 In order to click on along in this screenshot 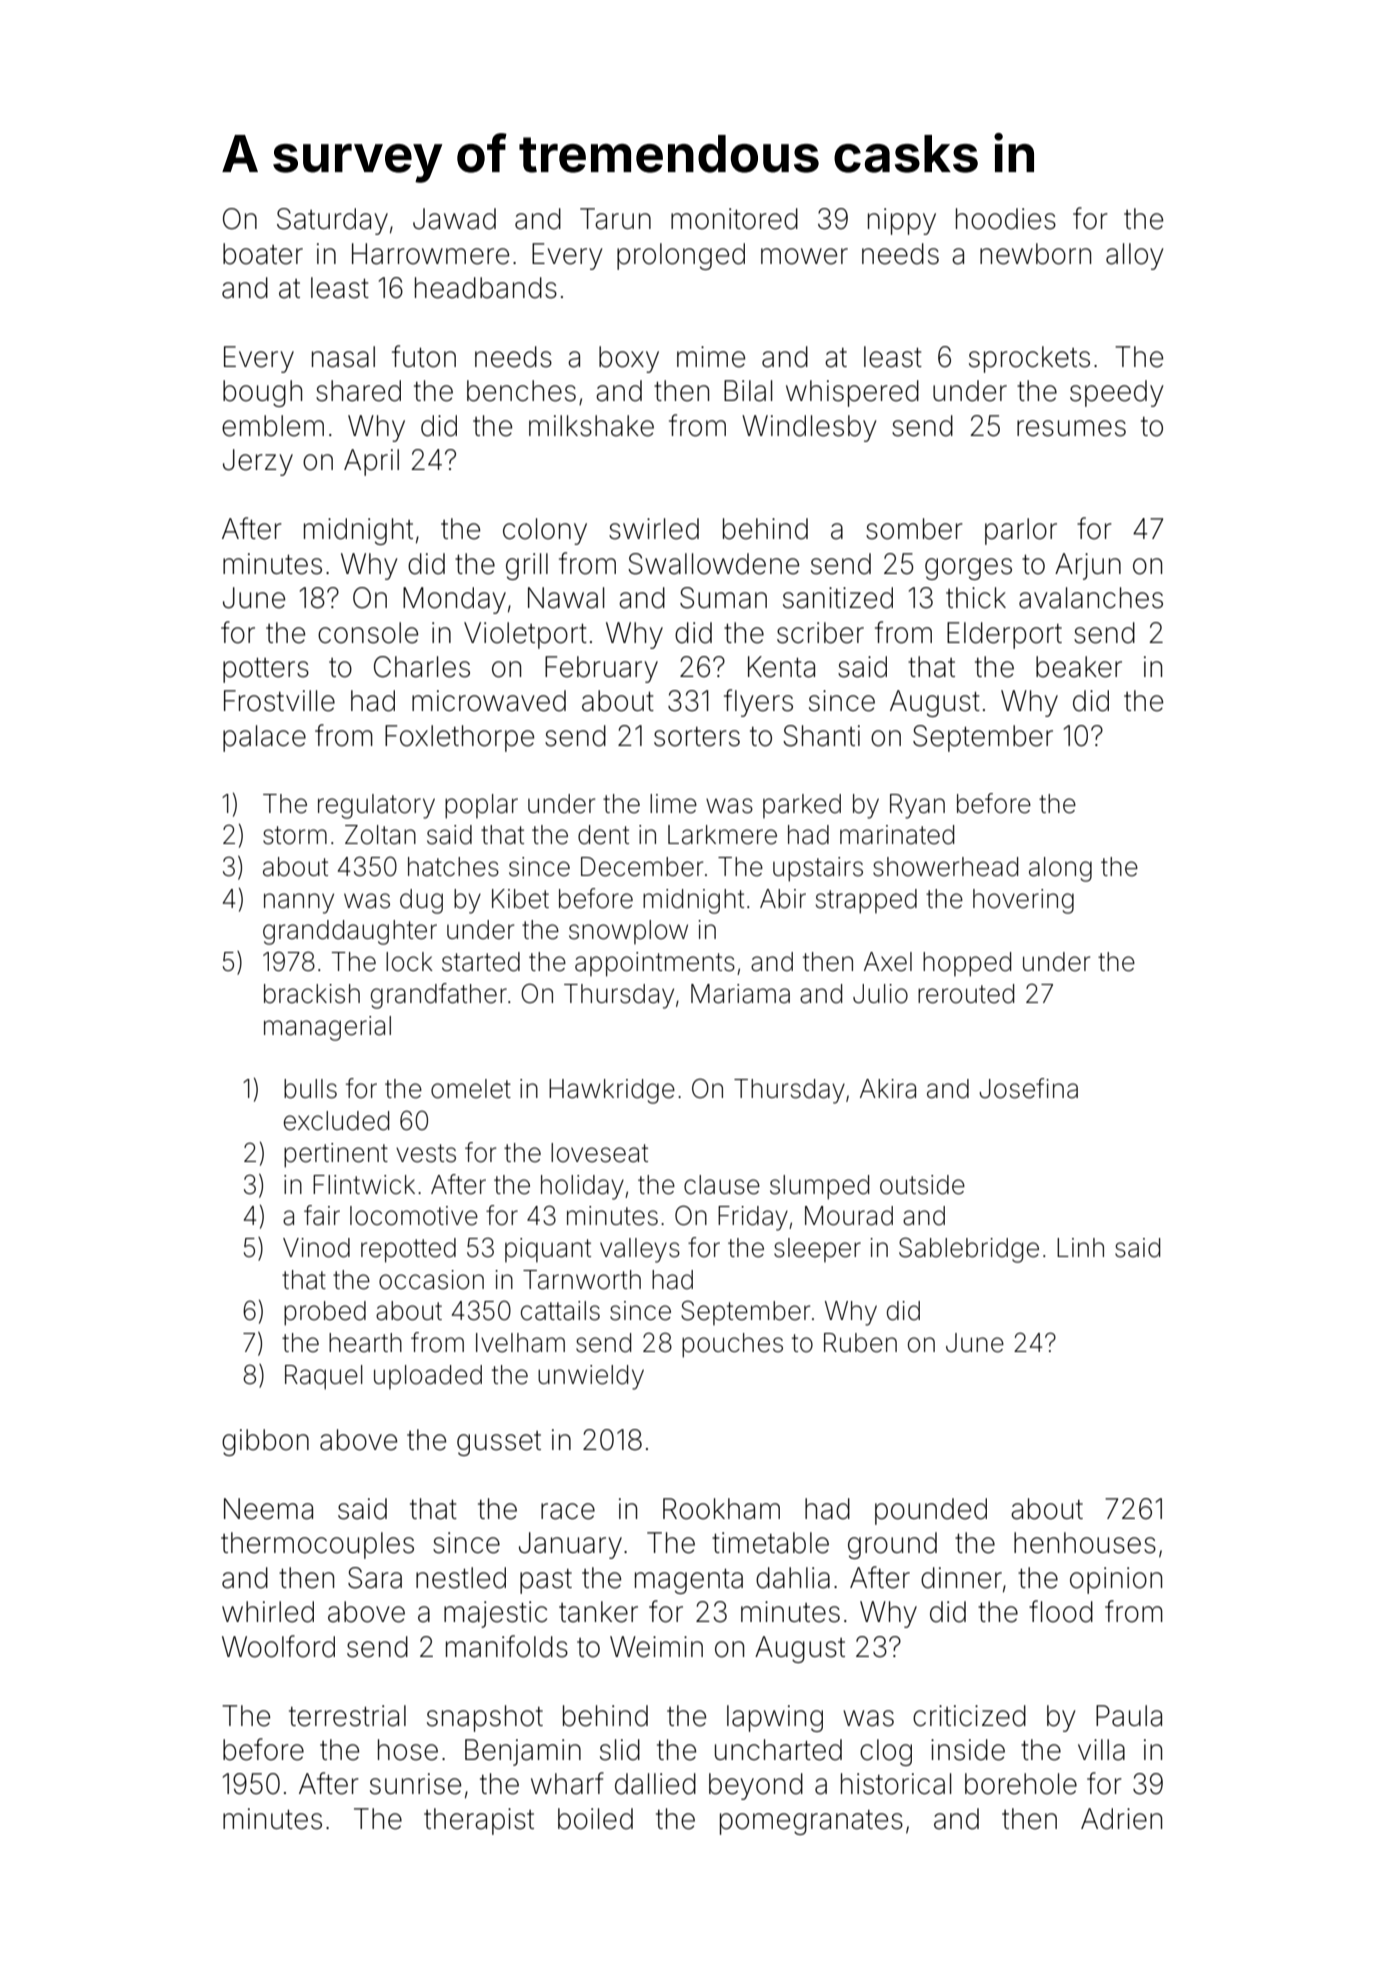, I will do `click(1060, 869)`.
